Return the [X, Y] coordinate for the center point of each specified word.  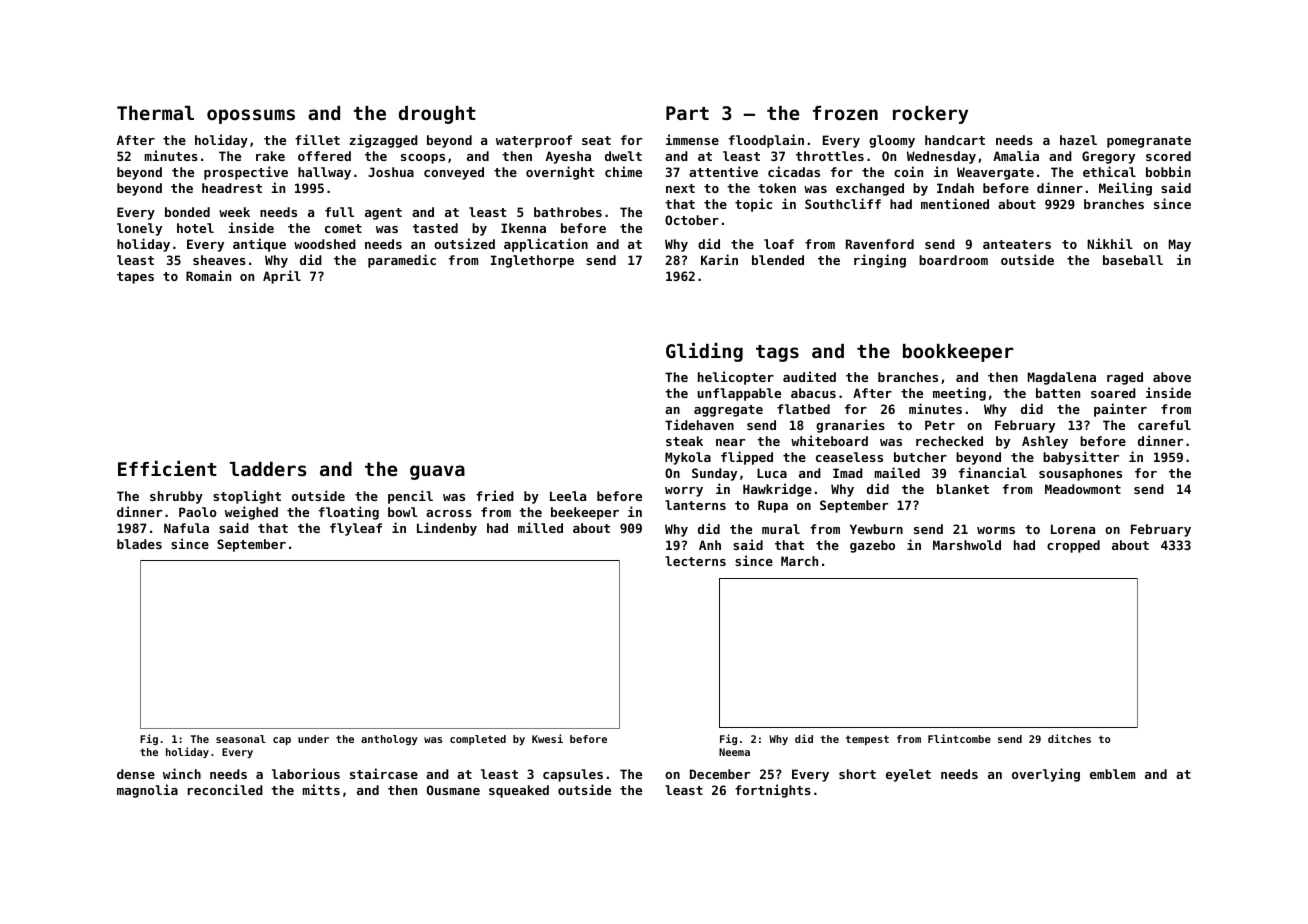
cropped [1073, 546]
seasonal [241, 739]
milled [540, 527]
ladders [268, 469]
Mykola [688, 458]
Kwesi [547, 738]
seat [596, 140]
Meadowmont [1083, 489]
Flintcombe [959, 738]
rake [270, 156]
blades [139, 544]
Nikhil [1110, 243]
